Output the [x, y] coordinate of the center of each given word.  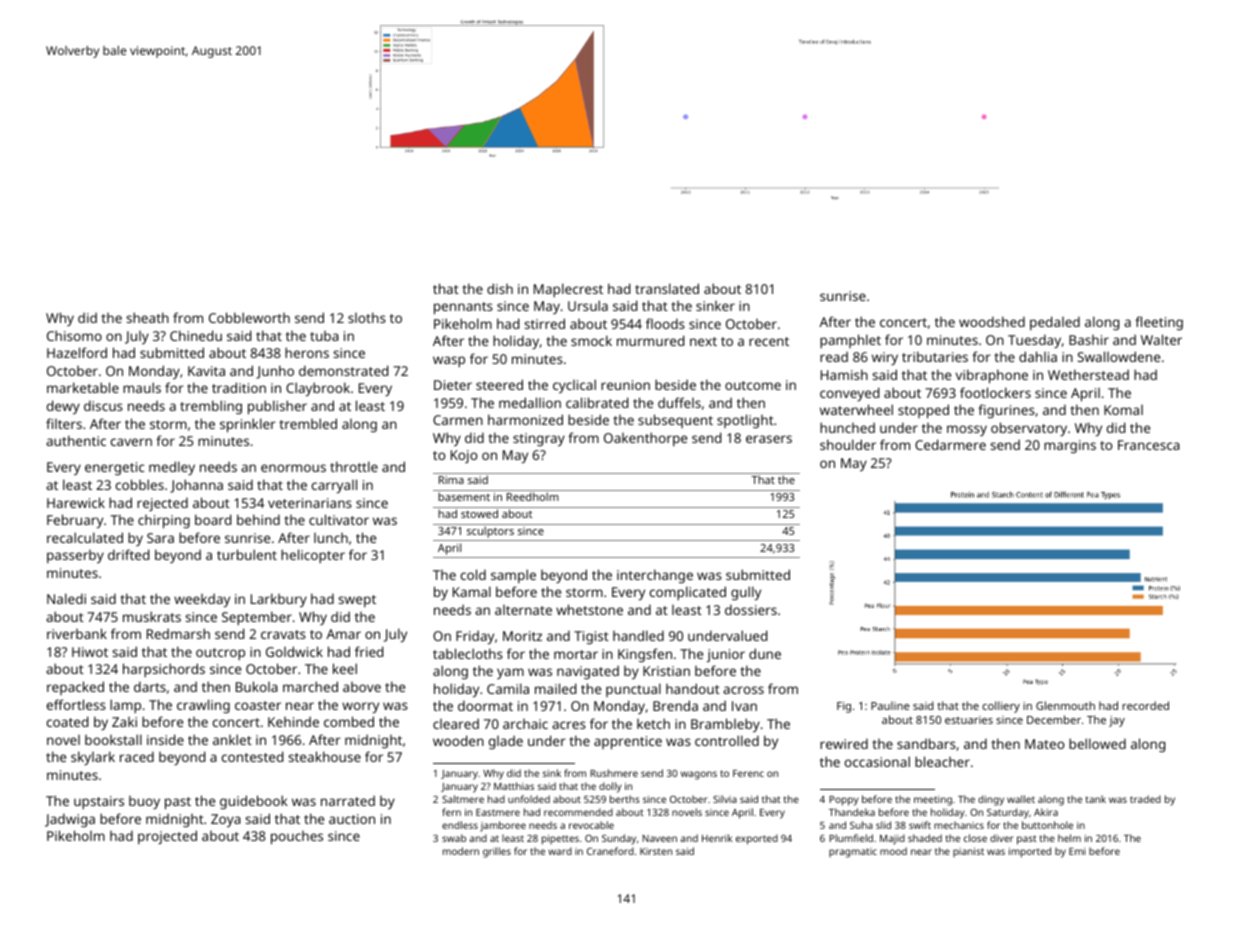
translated [667, 288]
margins [1070, 446]
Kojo [464, 456]
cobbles [140, 484]
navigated [588, 672]
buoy [144, 802]
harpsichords [164, 670]
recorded [1145, 705]
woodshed [992, 321]
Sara [160, 538]
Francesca [1149, 445]
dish [500, 288]
